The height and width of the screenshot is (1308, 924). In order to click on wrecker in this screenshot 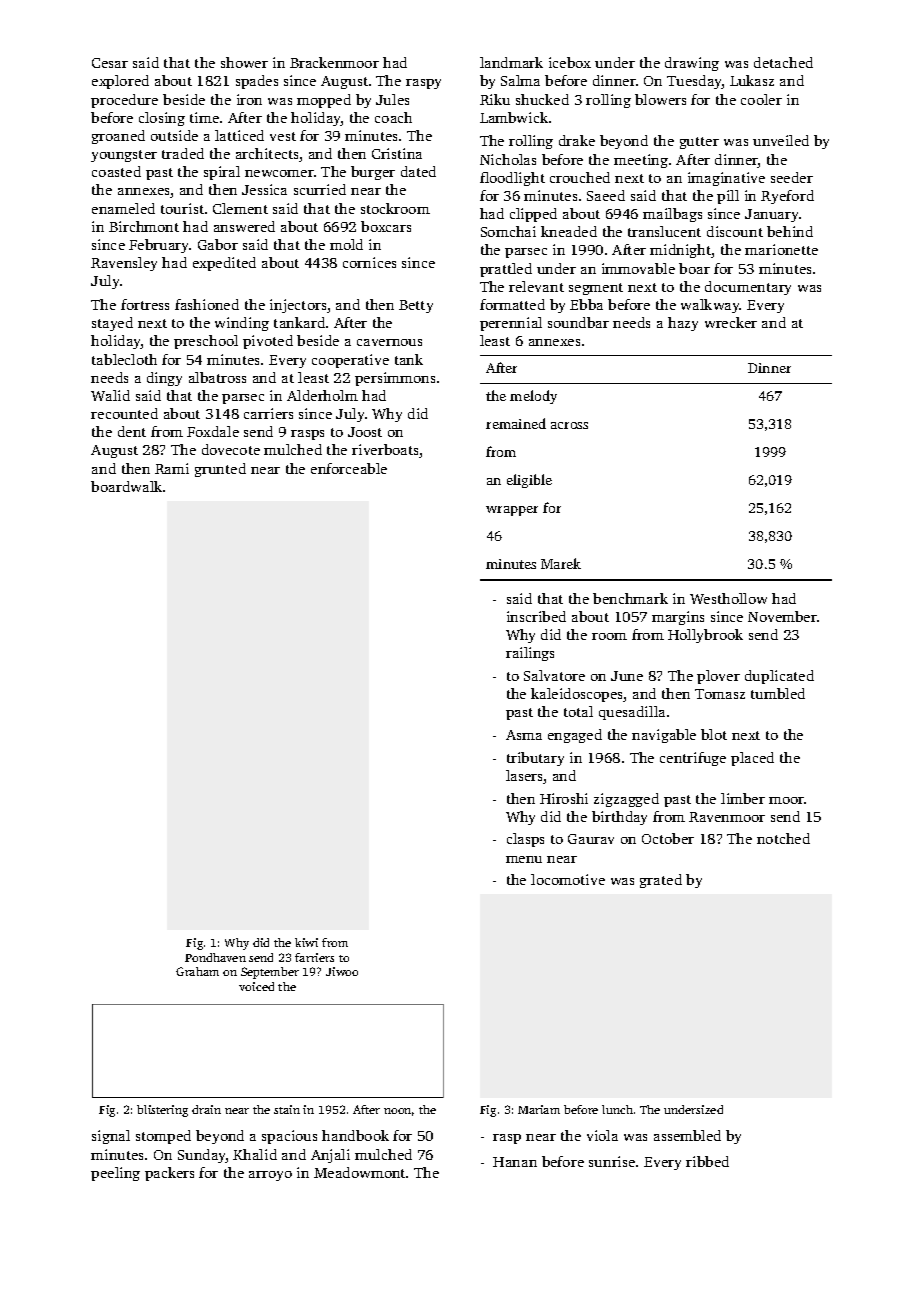, I will do `click(731, 322)`.
